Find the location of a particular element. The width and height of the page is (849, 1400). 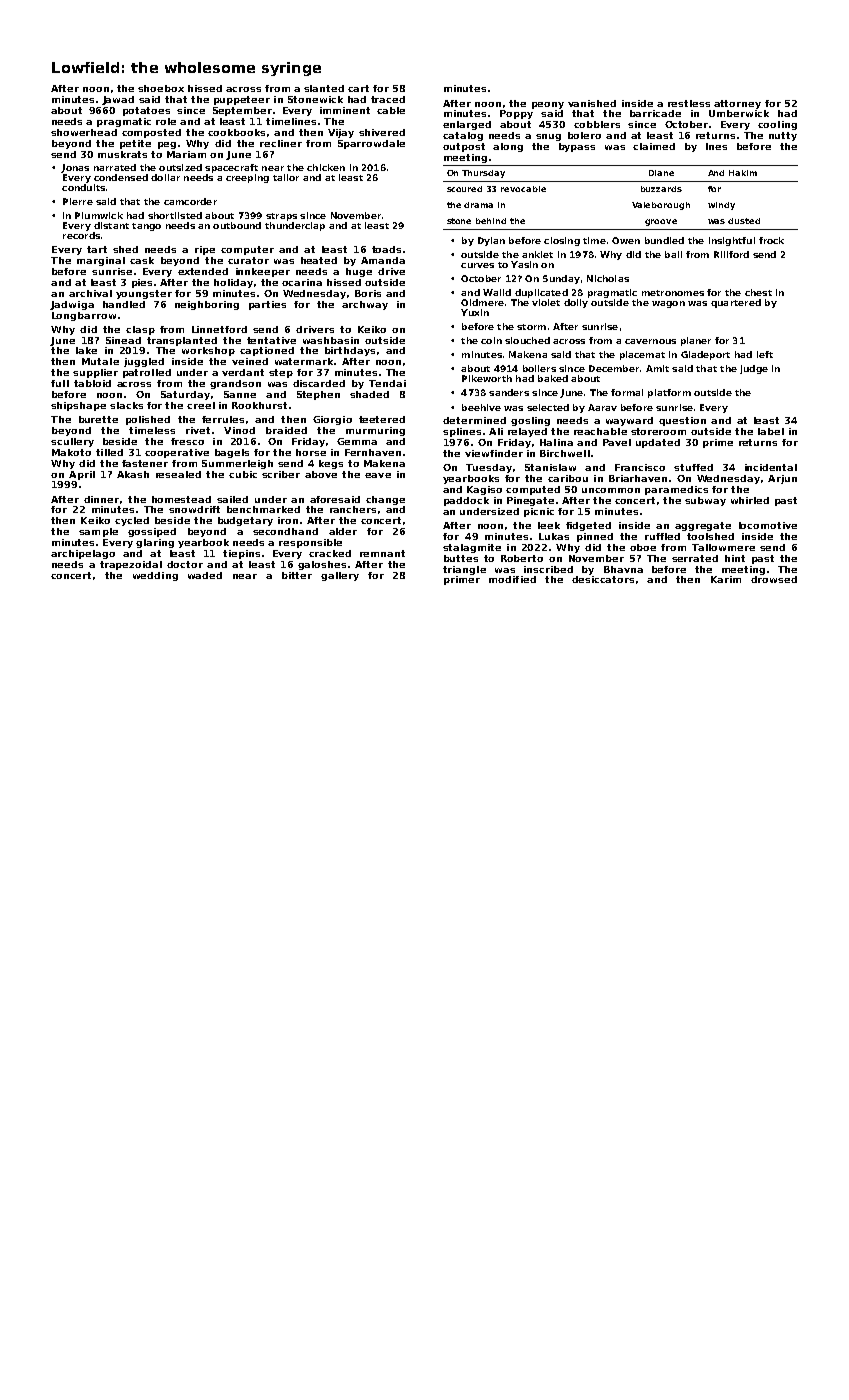

Poppy is located at coordinates (516, 114).
